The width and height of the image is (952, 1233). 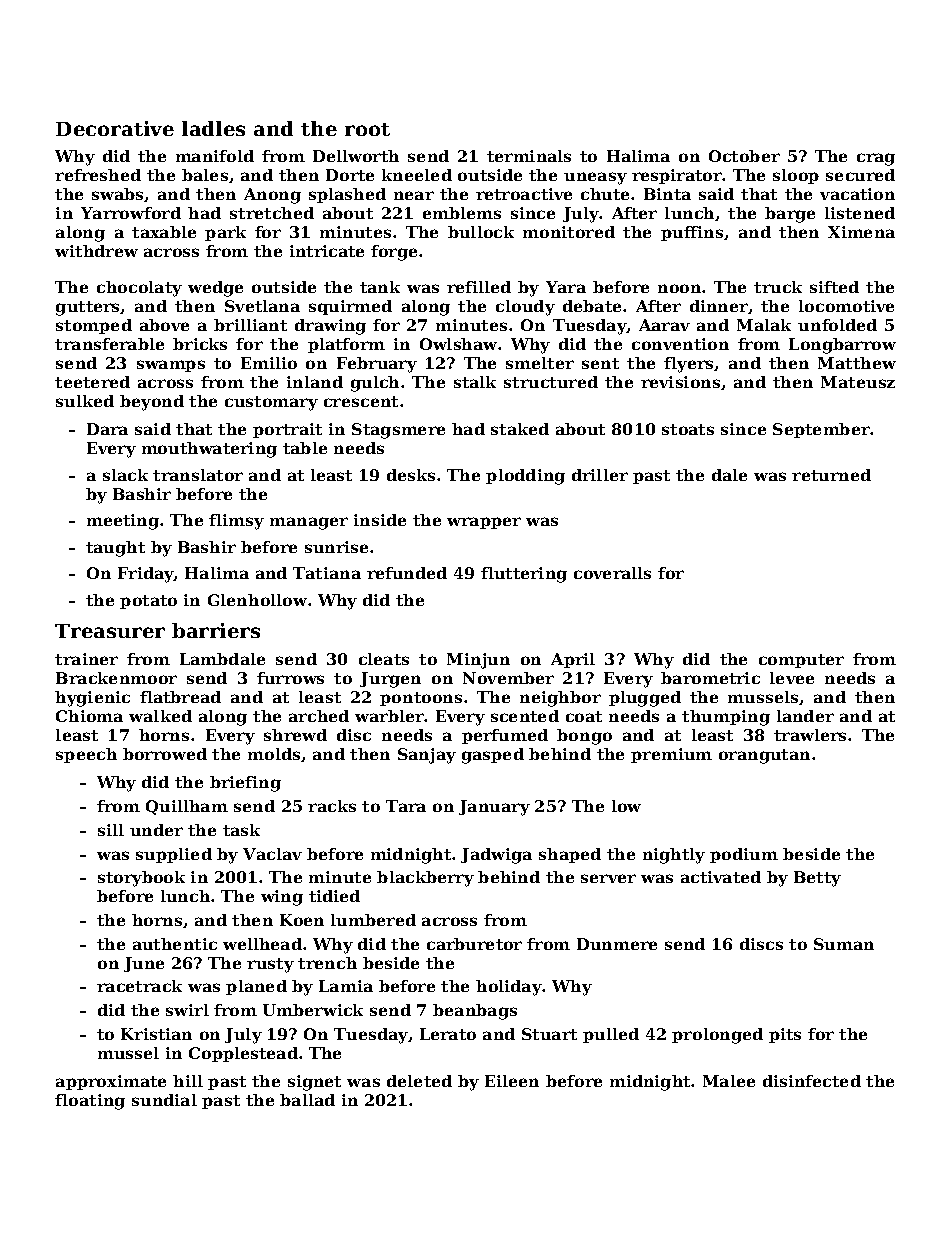 What do you see at coordinates (213, 128) in the image?
I see `ladles` at bounding box center [213, 128].
